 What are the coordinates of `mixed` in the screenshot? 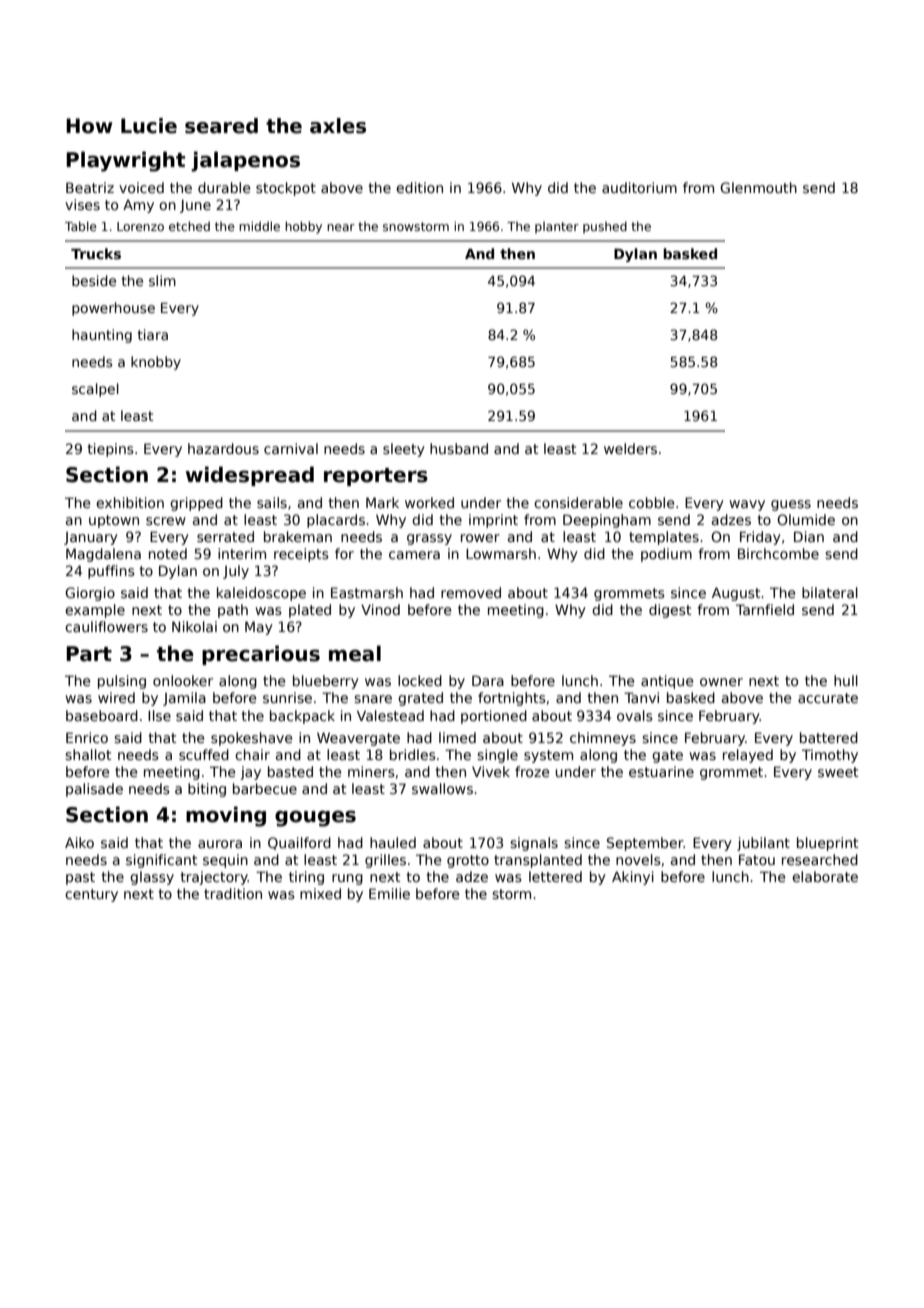 It's located at (320, 893).
